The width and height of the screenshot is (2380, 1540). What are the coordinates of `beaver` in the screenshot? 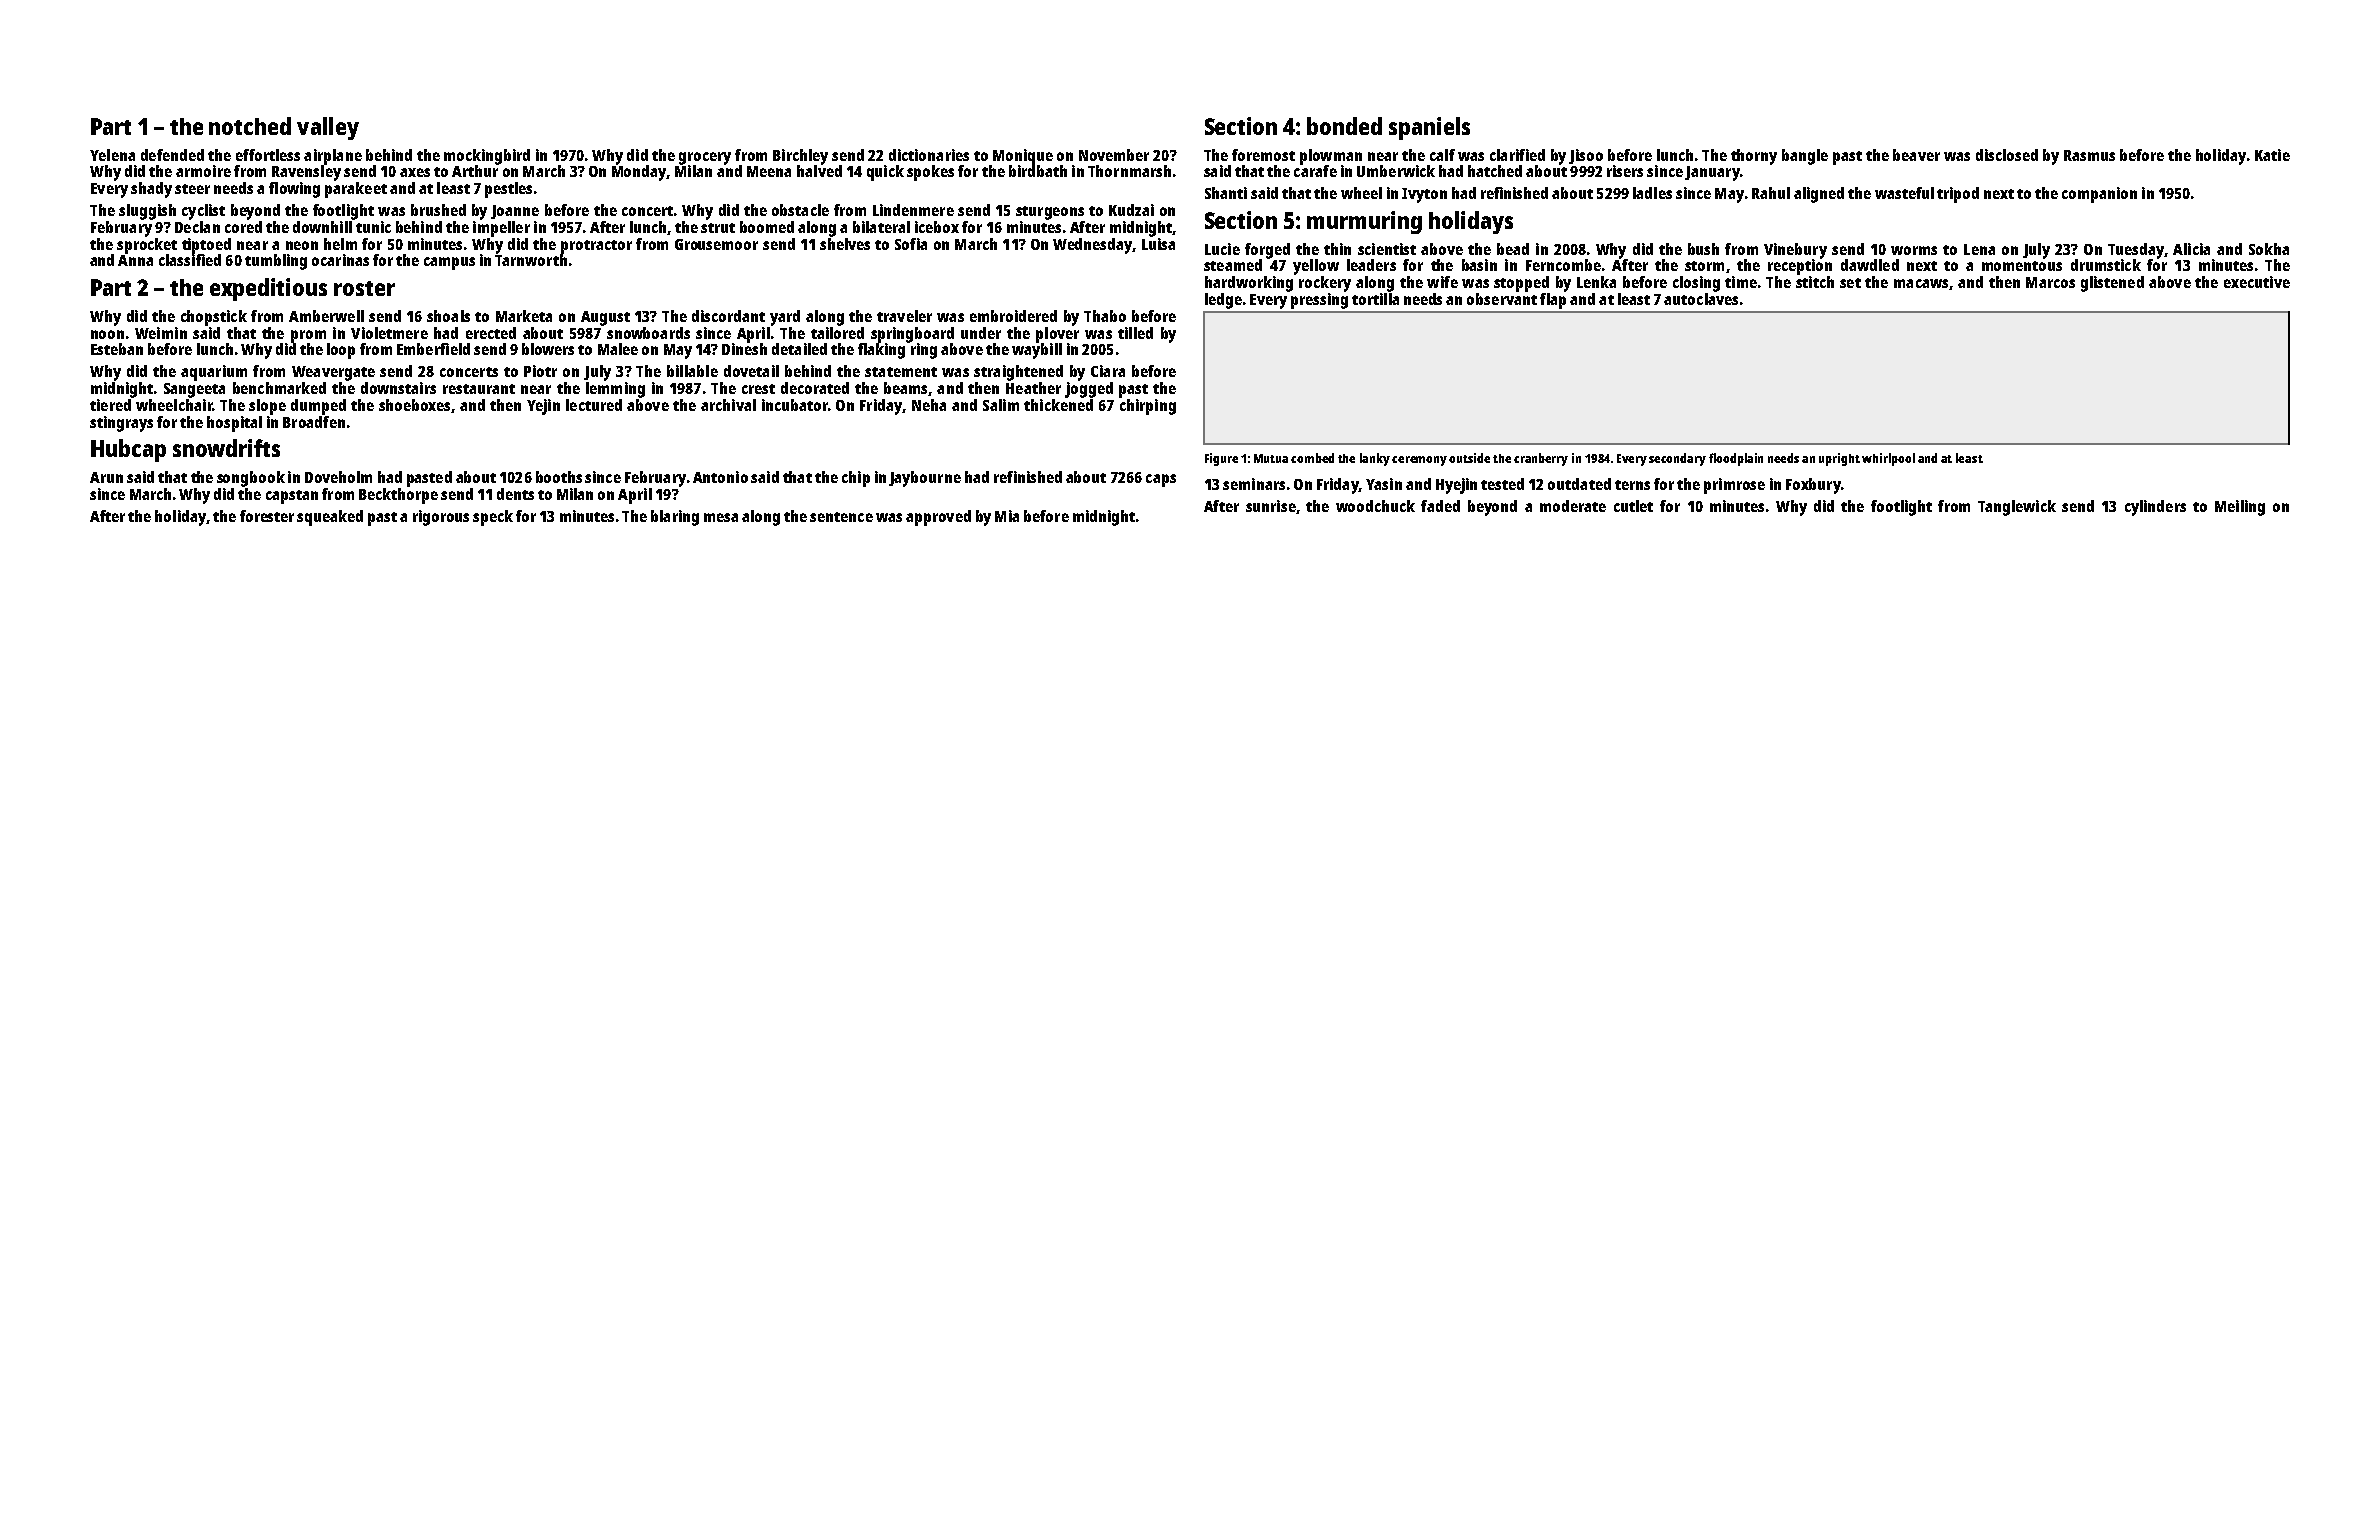 It's located at (1916, 155).
